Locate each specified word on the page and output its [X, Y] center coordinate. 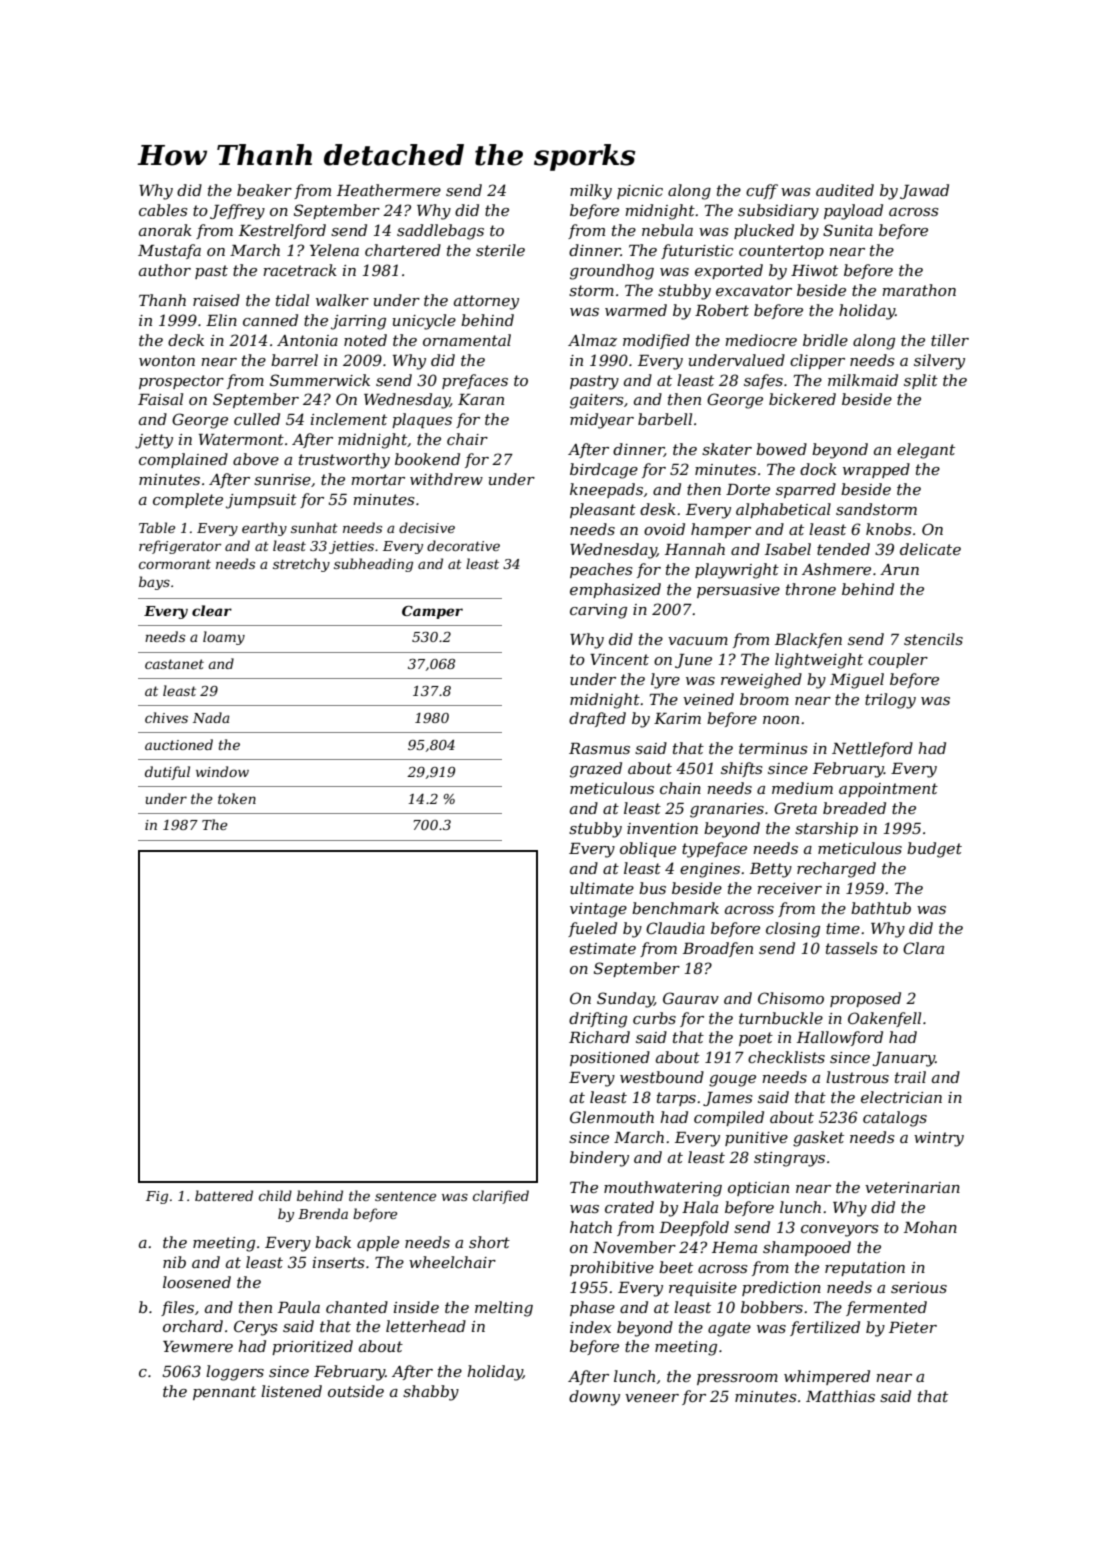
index [590, 1327]
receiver [789, 888]
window [222, 771]
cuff [762, 191]
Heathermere [389, 190]
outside [356, 1391]
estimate [603, 948]
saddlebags [440, 232]
